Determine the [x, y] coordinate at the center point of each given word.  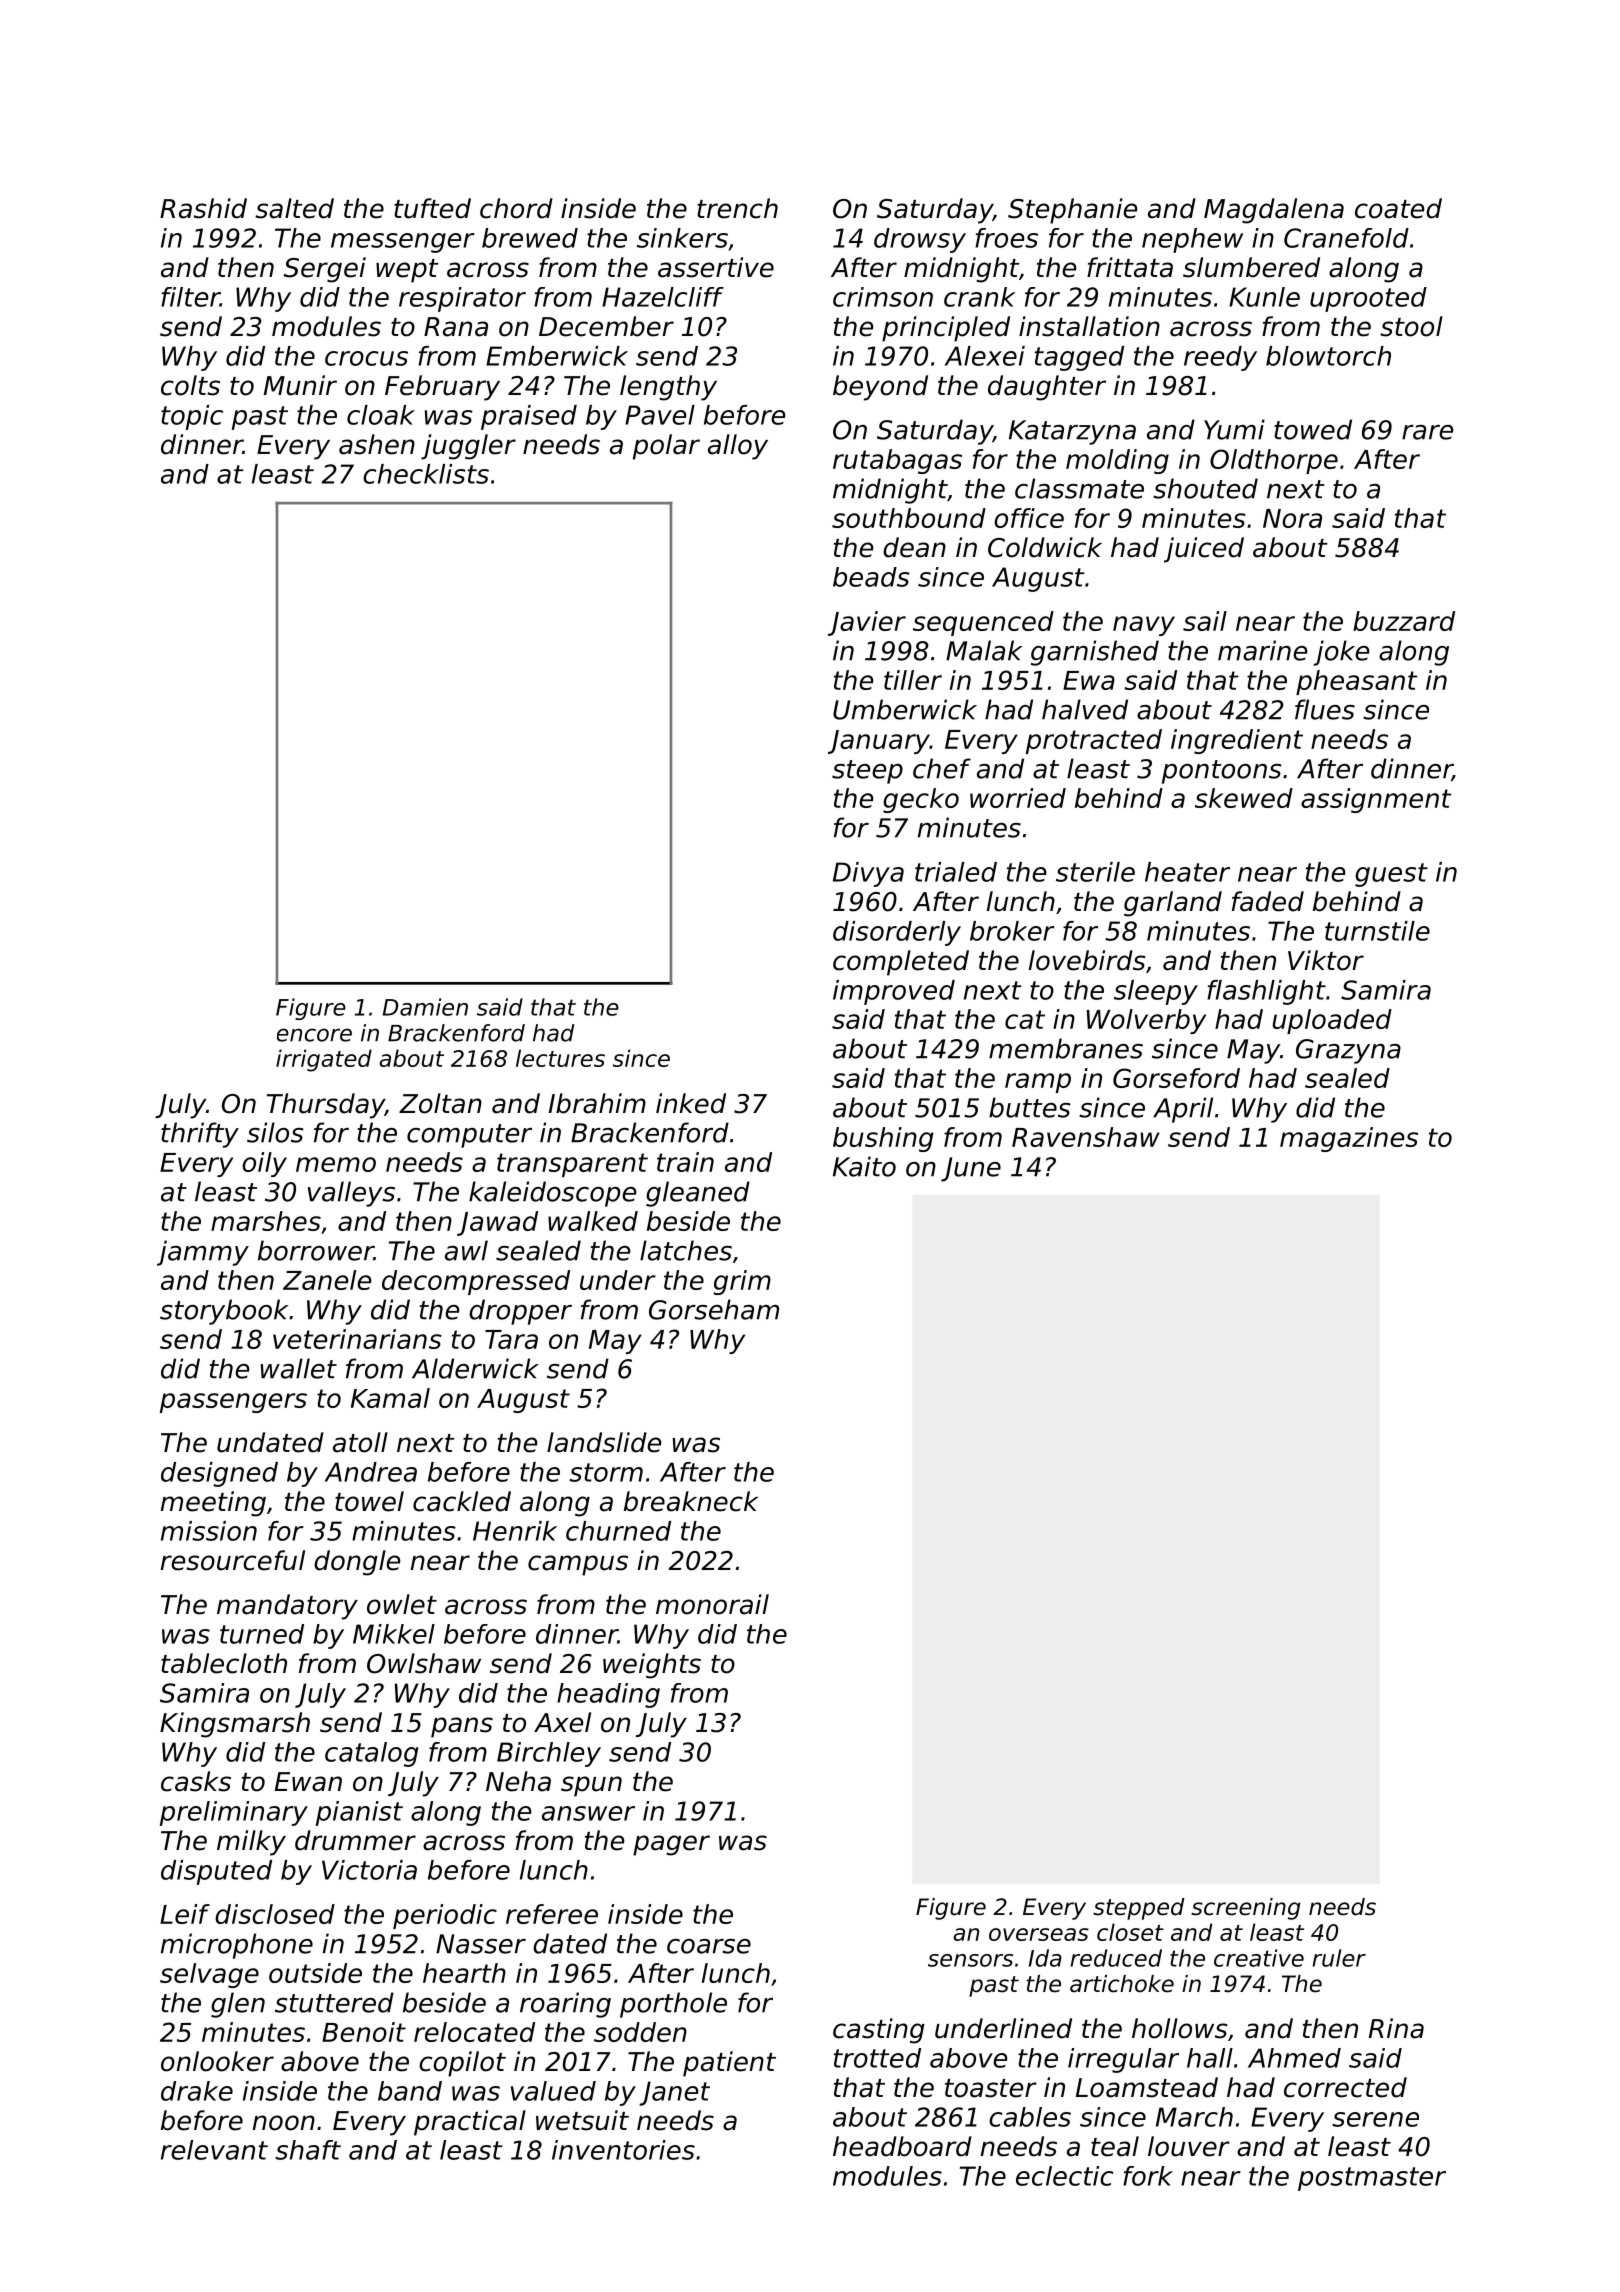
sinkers [682, 238]
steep [867, 772]
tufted [432, 208]
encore [314, 1035]
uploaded [1332, 1021]
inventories [623, 2150]
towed [1313, 429]
